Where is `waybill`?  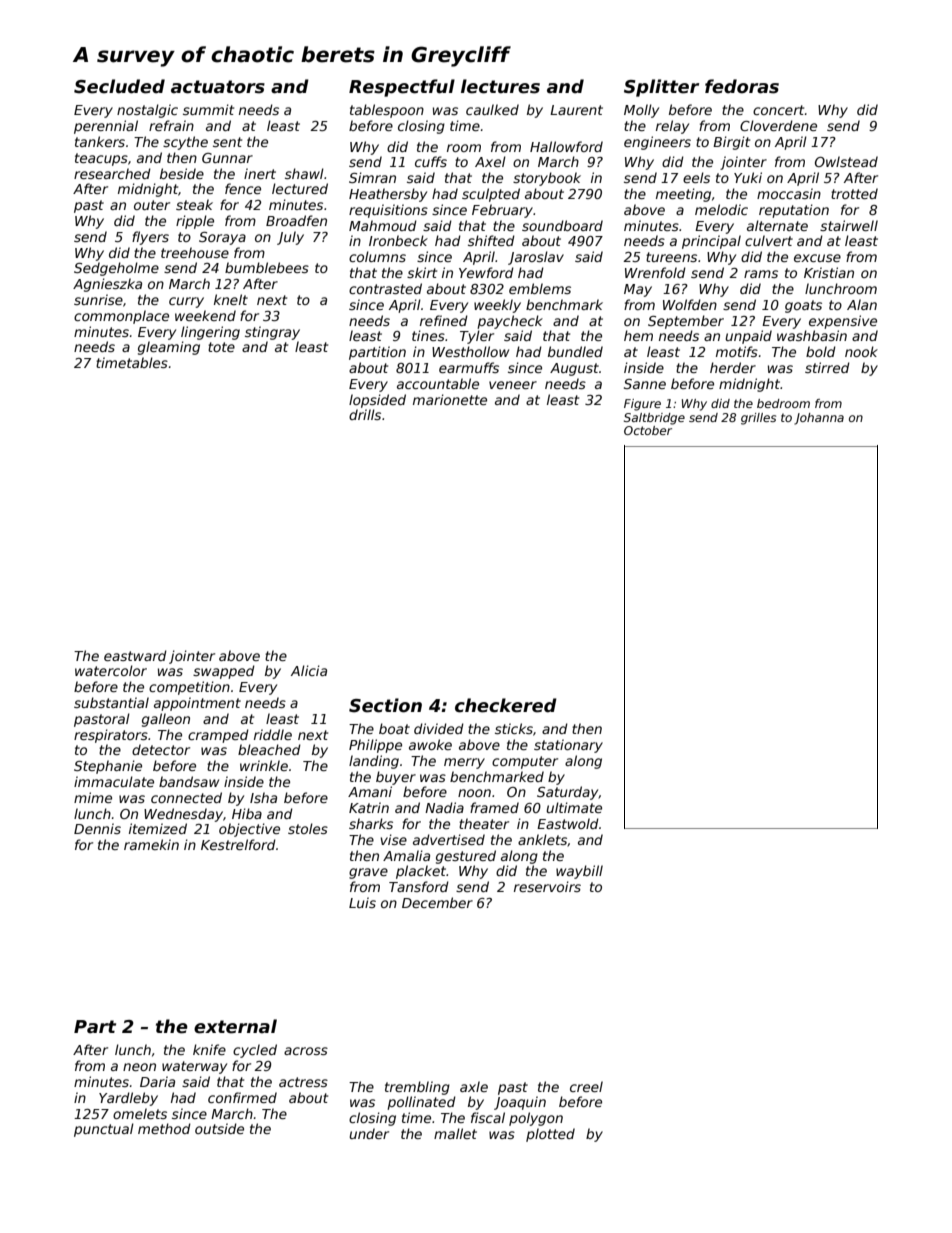 waybill is located at coordinates (579, 872).
